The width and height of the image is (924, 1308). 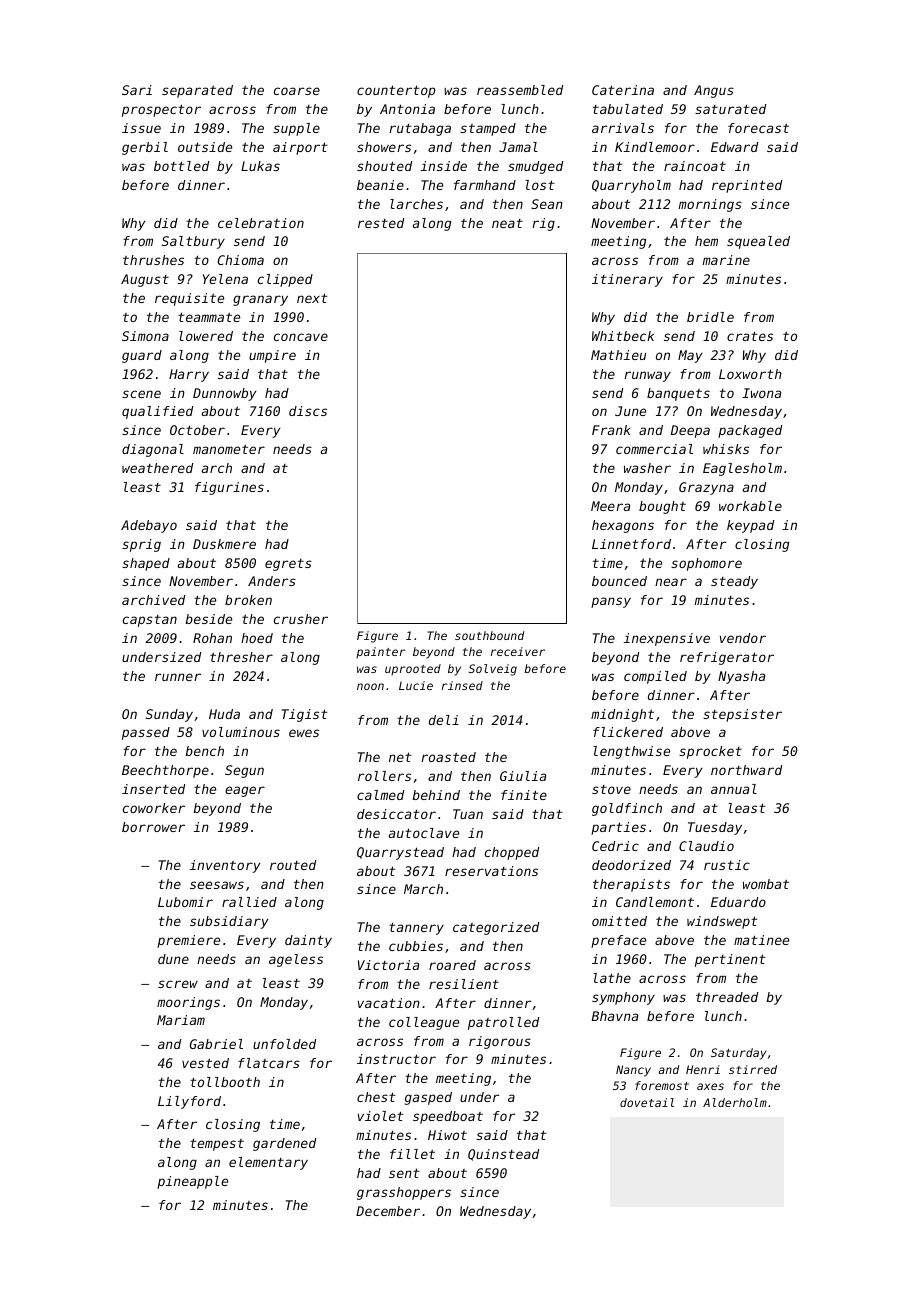 I want to click on tannery, so click(x=416, y=928).
